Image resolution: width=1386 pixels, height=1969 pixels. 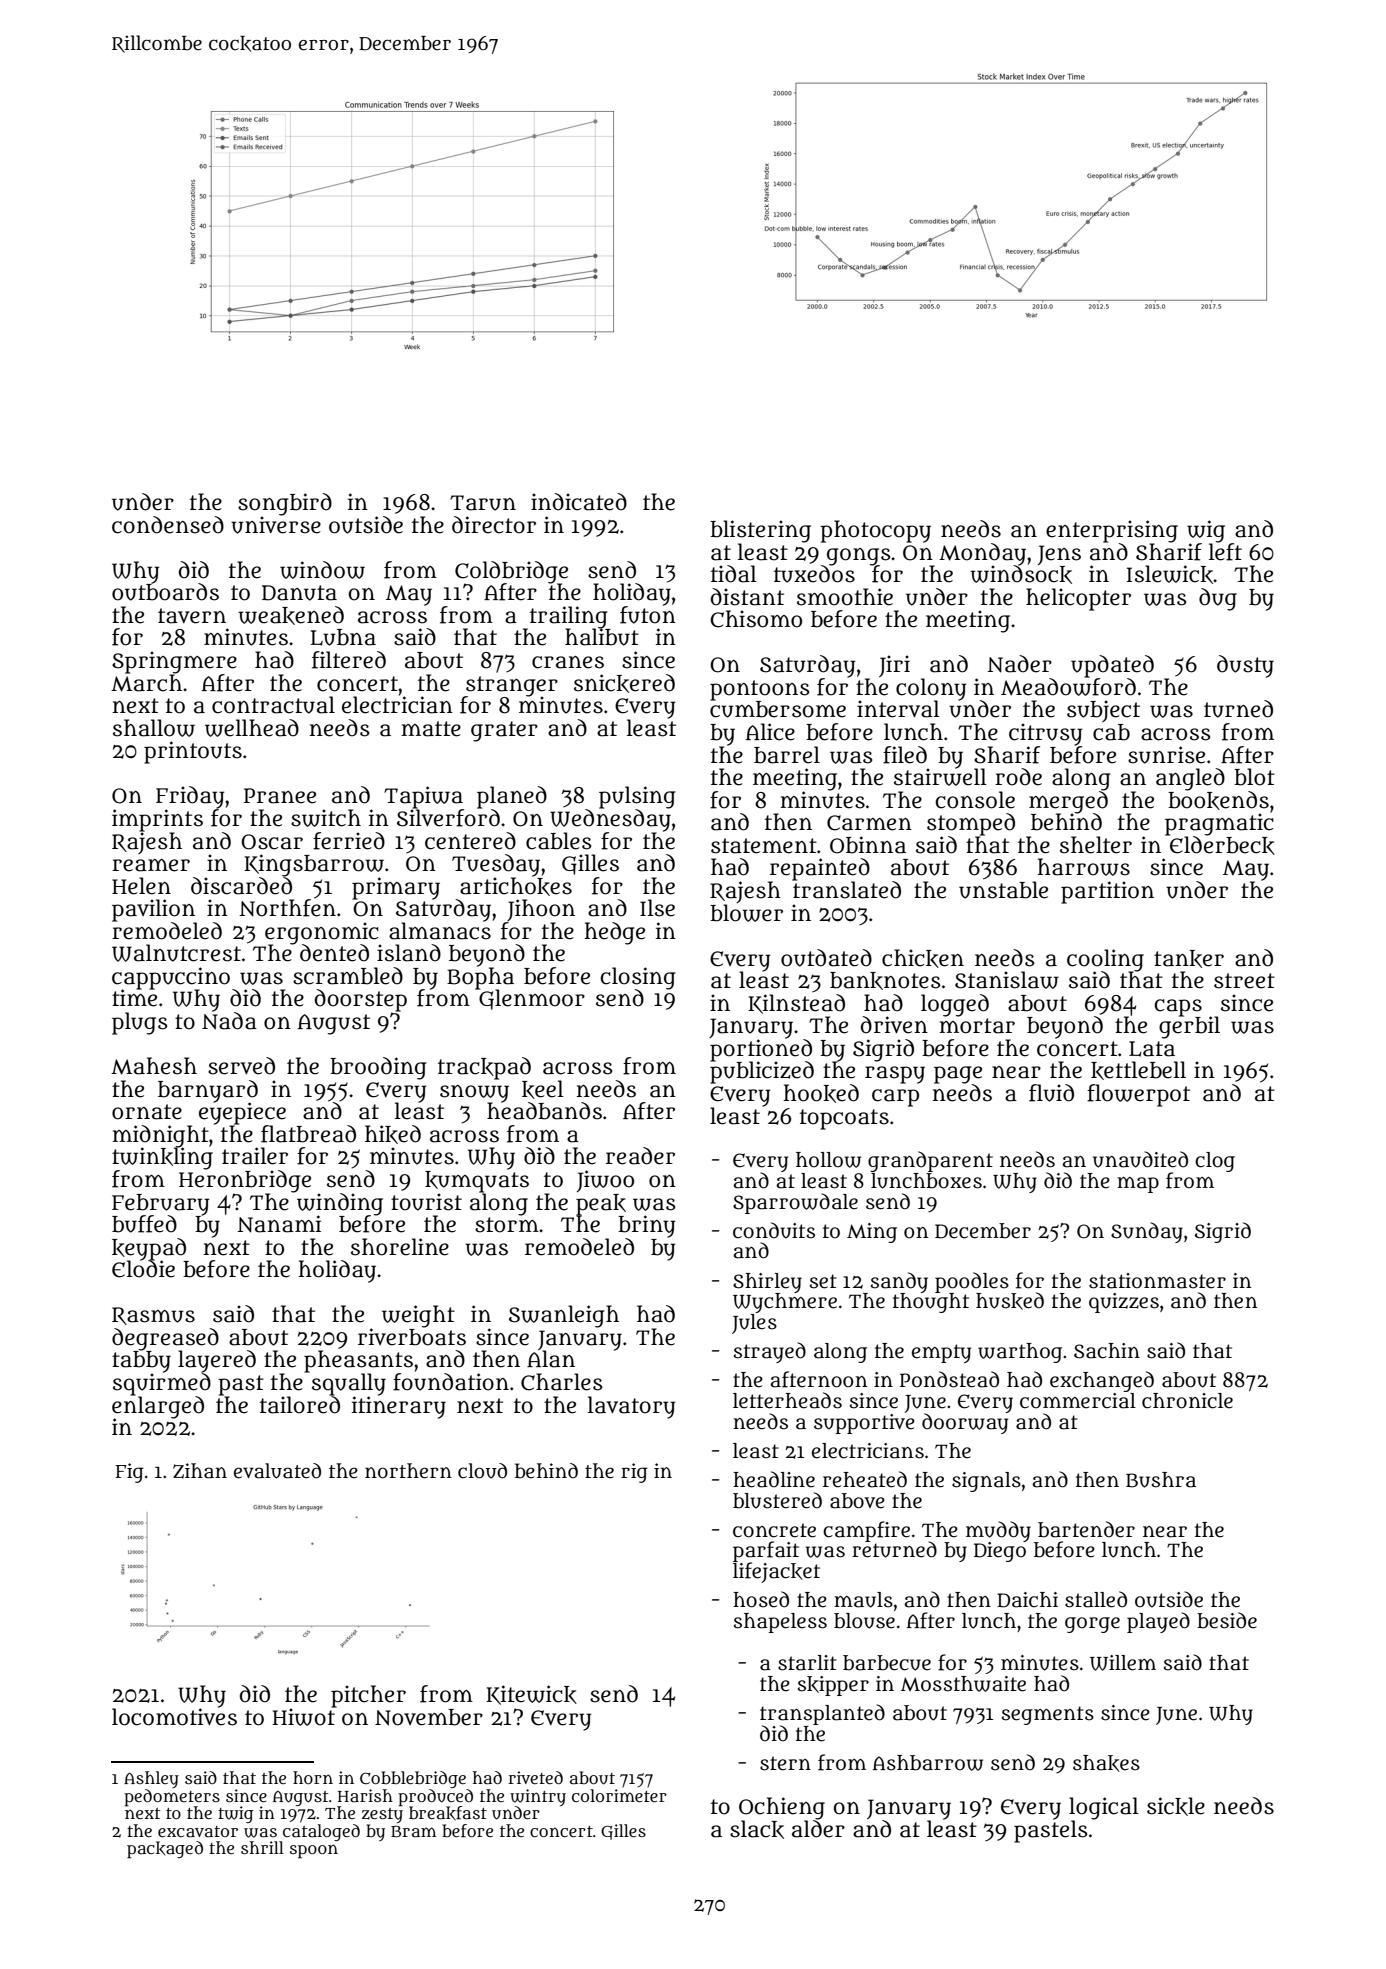 I want to click on tabby, so click(x=141, y=1362).
